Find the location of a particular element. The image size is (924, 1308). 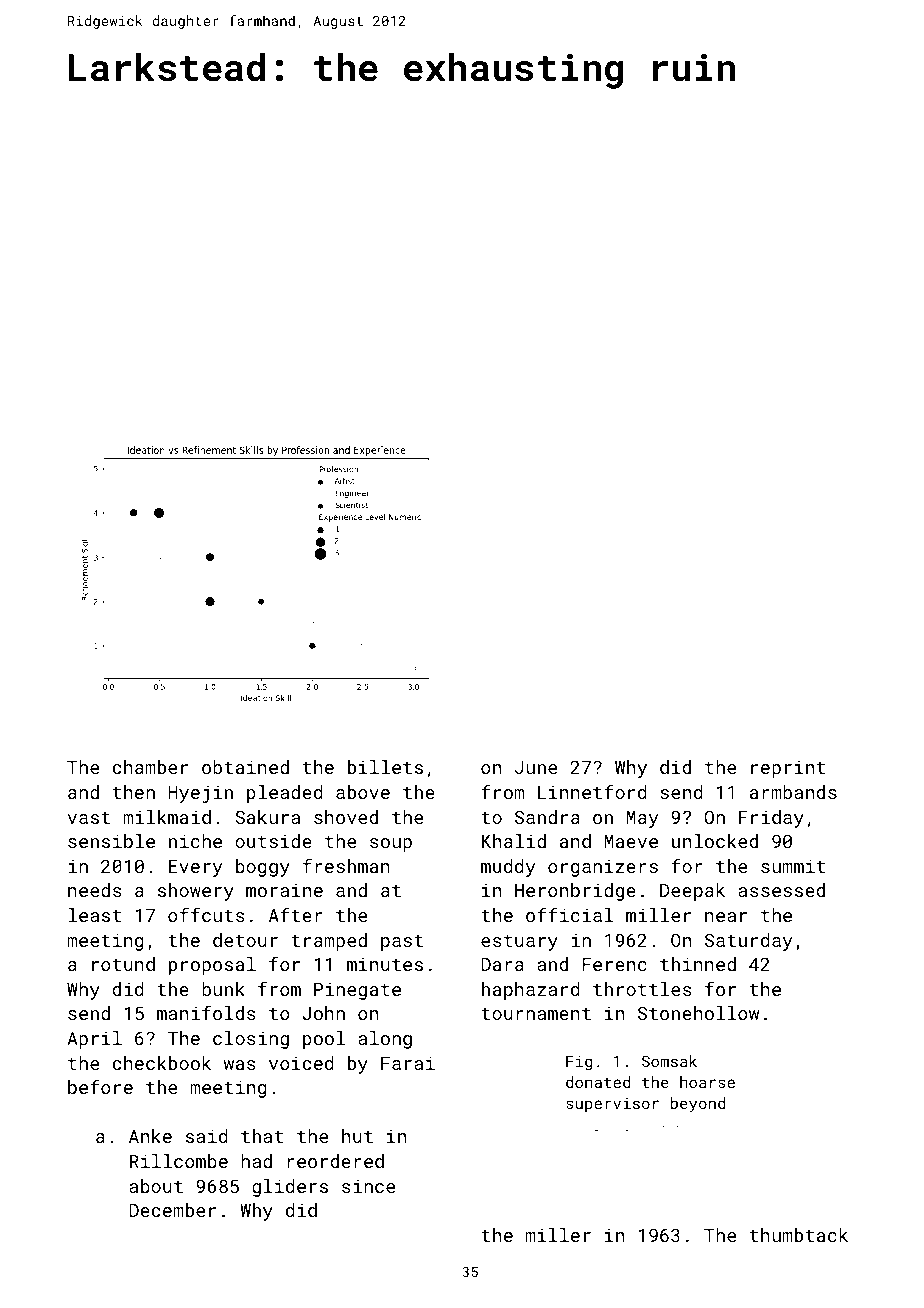

armbands is located at coordinates (793, 792).
